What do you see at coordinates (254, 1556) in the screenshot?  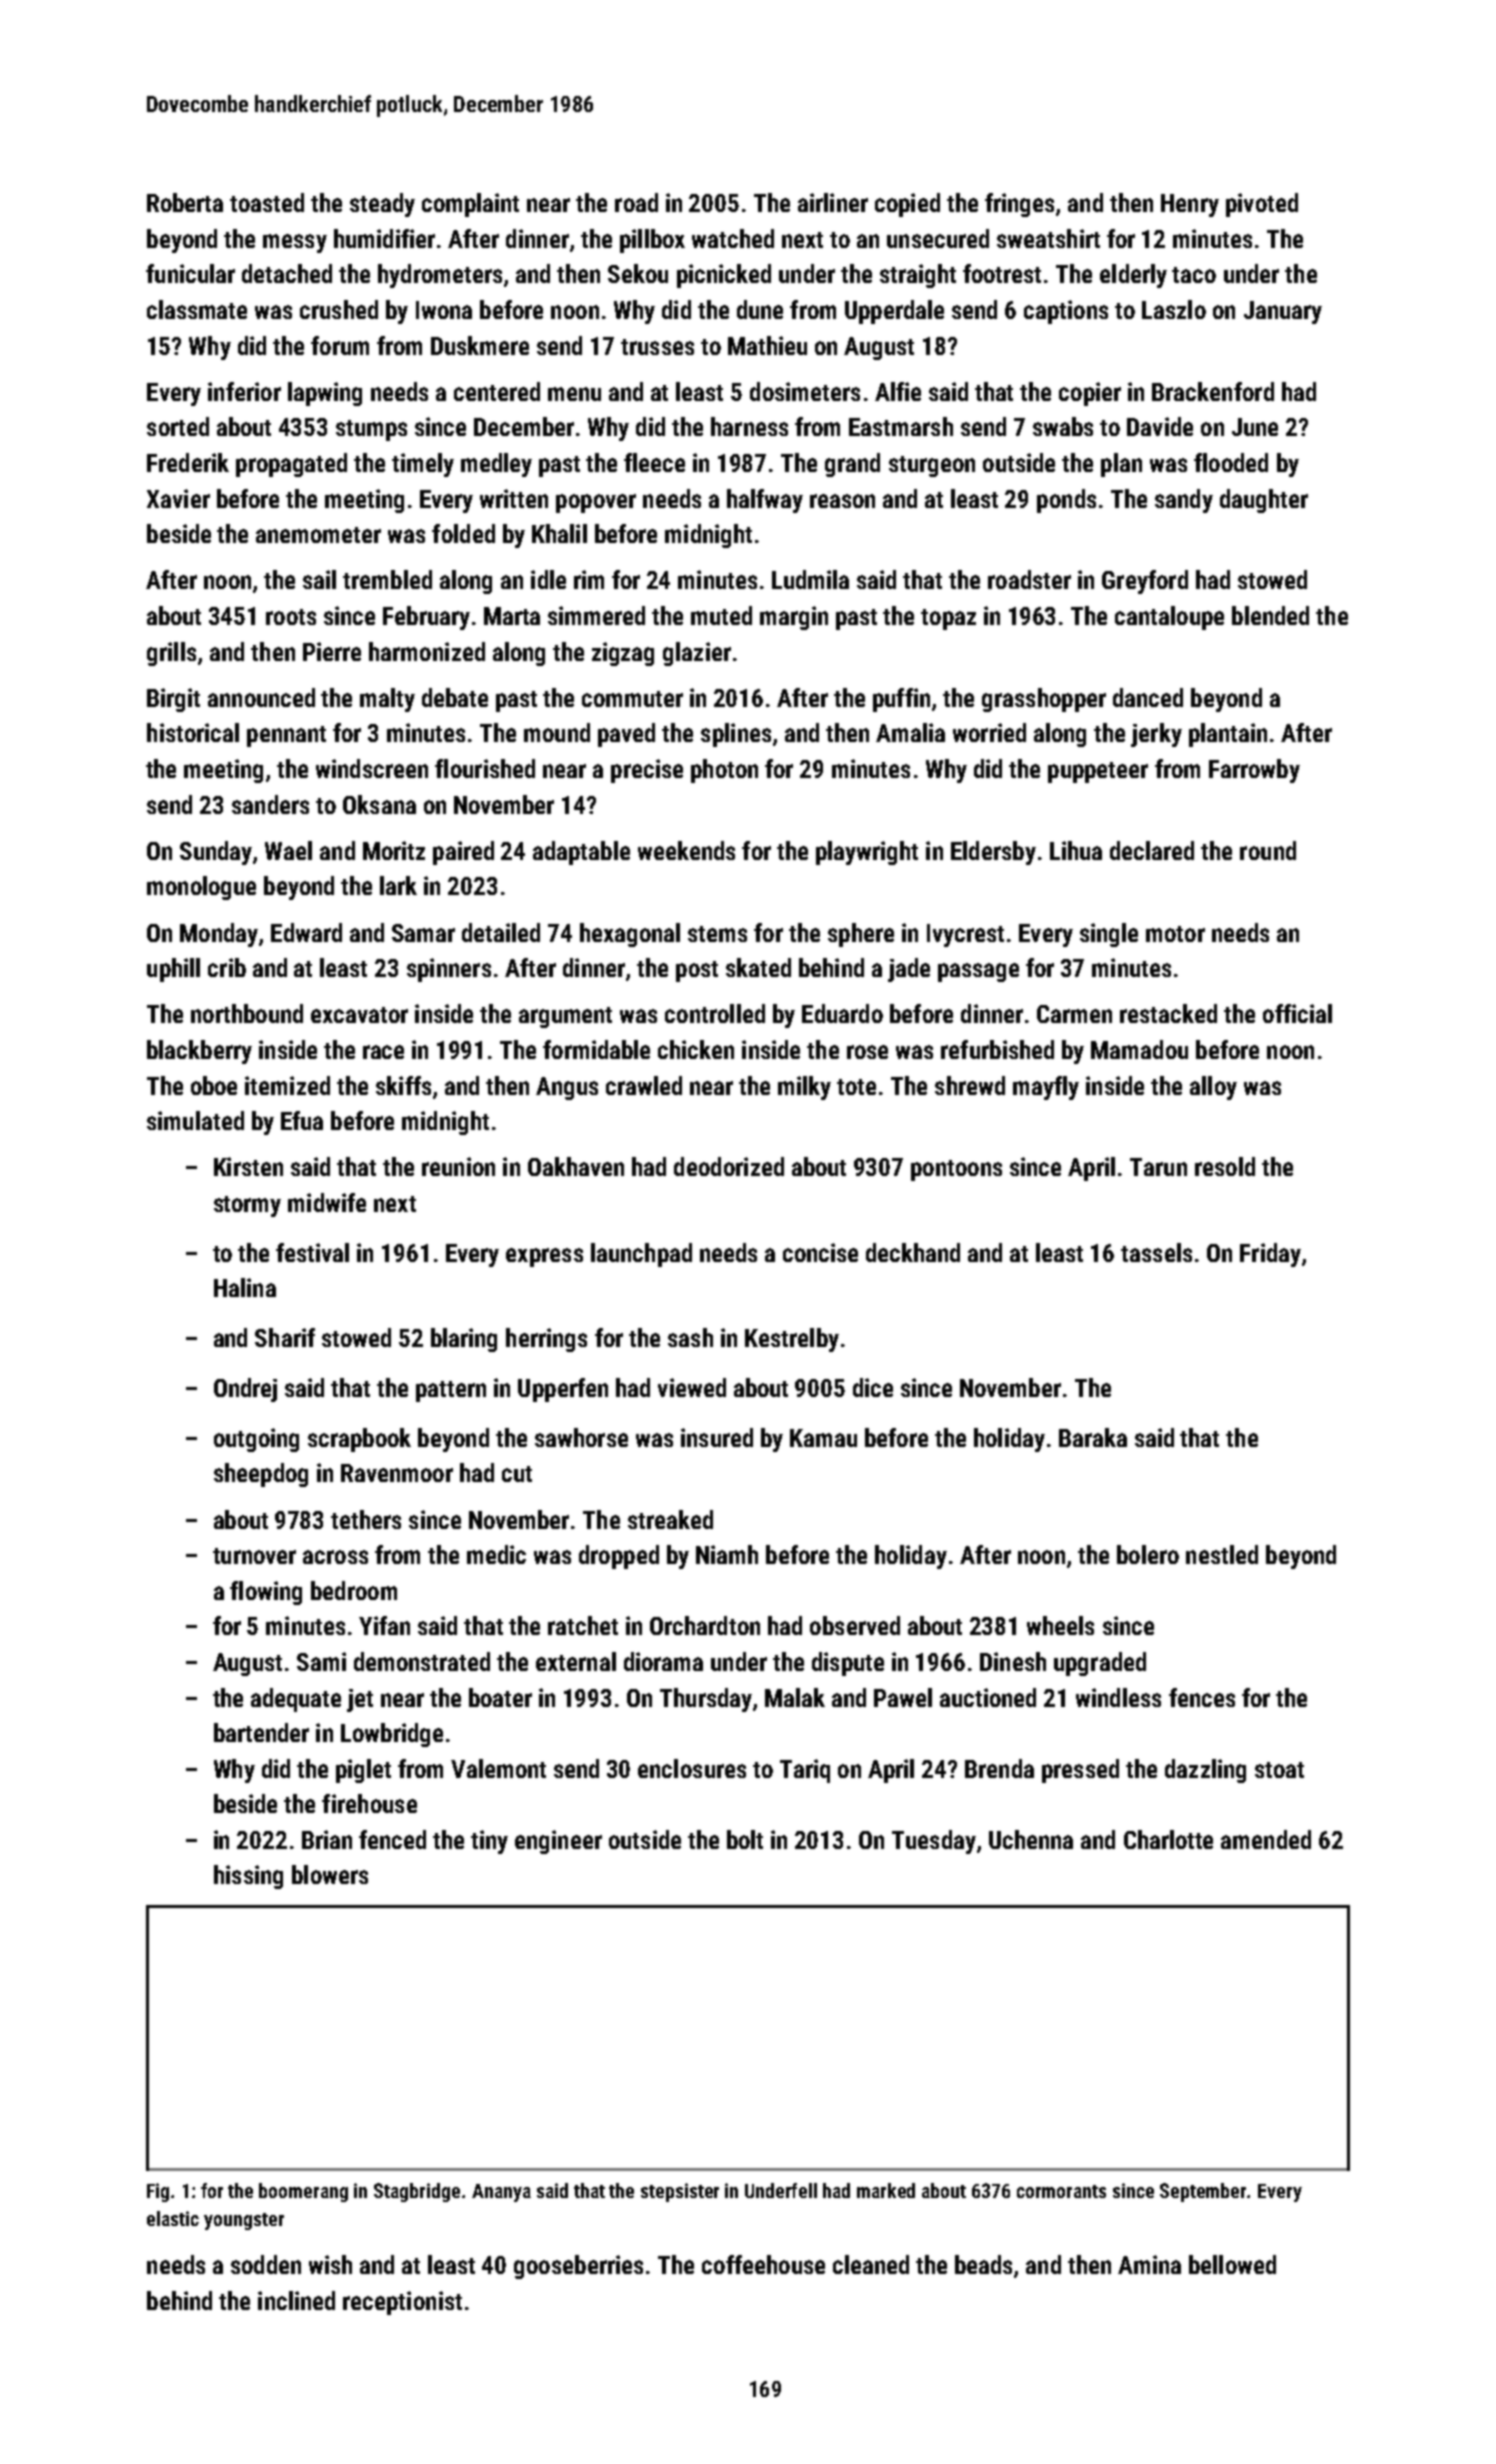 I see `turnover` at bounding box center [254, 1556].
